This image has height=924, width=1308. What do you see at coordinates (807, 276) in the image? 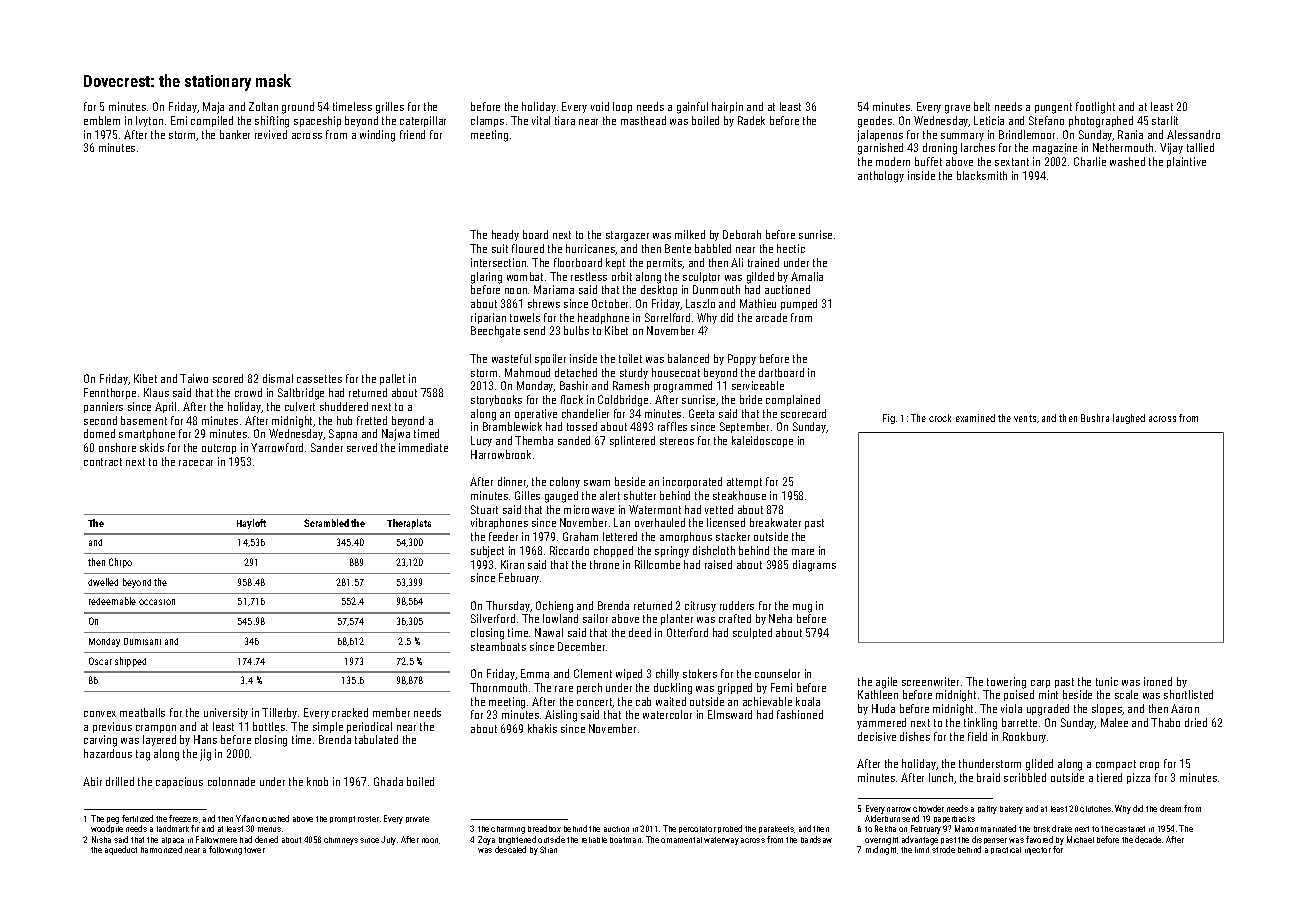
I see `Amalia` at bounding box center [807, 276].
